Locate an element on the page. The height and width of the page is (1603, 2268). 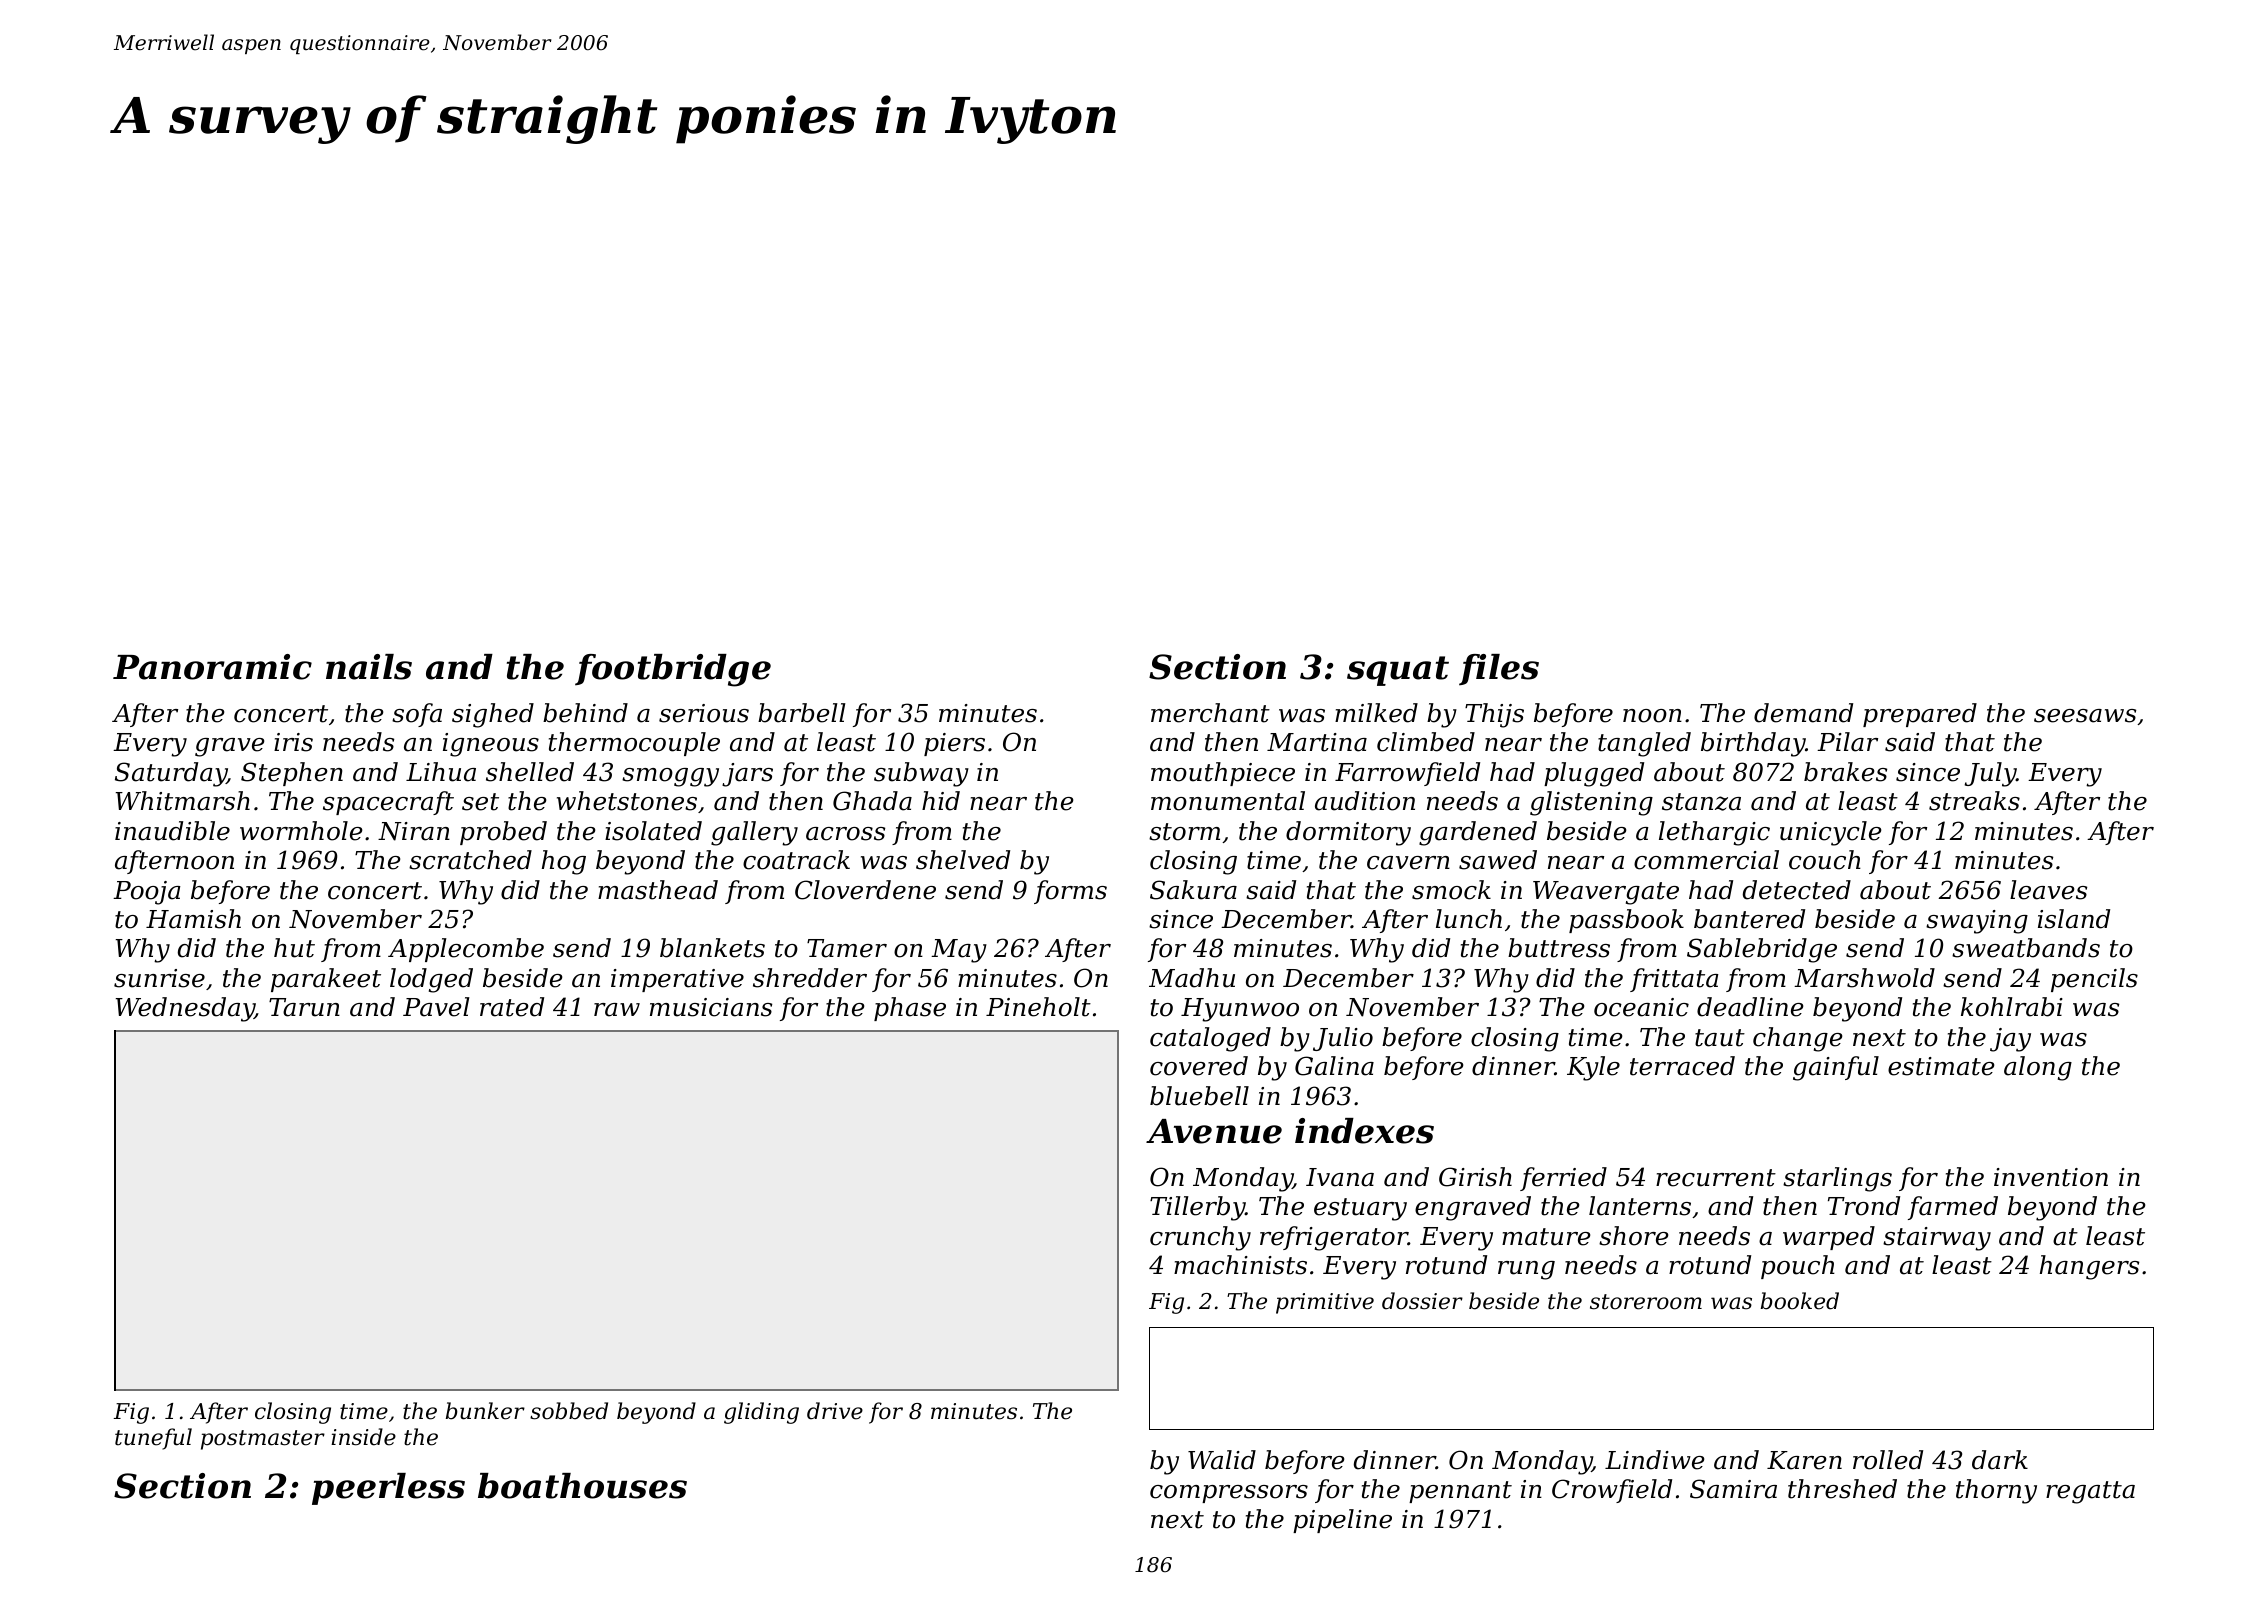
change is located at coordinates (1797, 1039).
